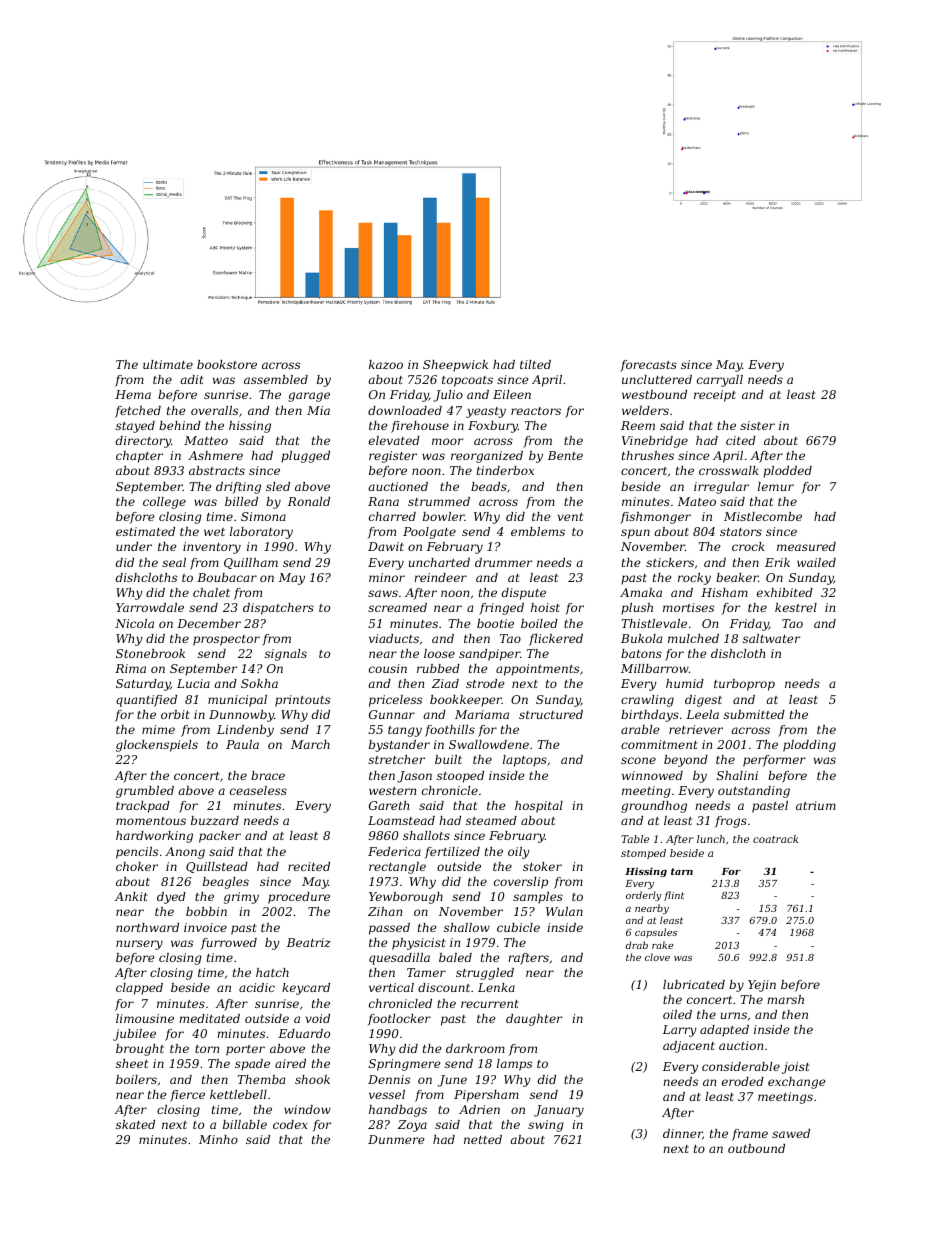 The height and width of the document is (1233, 952). I want to click on Amaka, so click(641, 592).
